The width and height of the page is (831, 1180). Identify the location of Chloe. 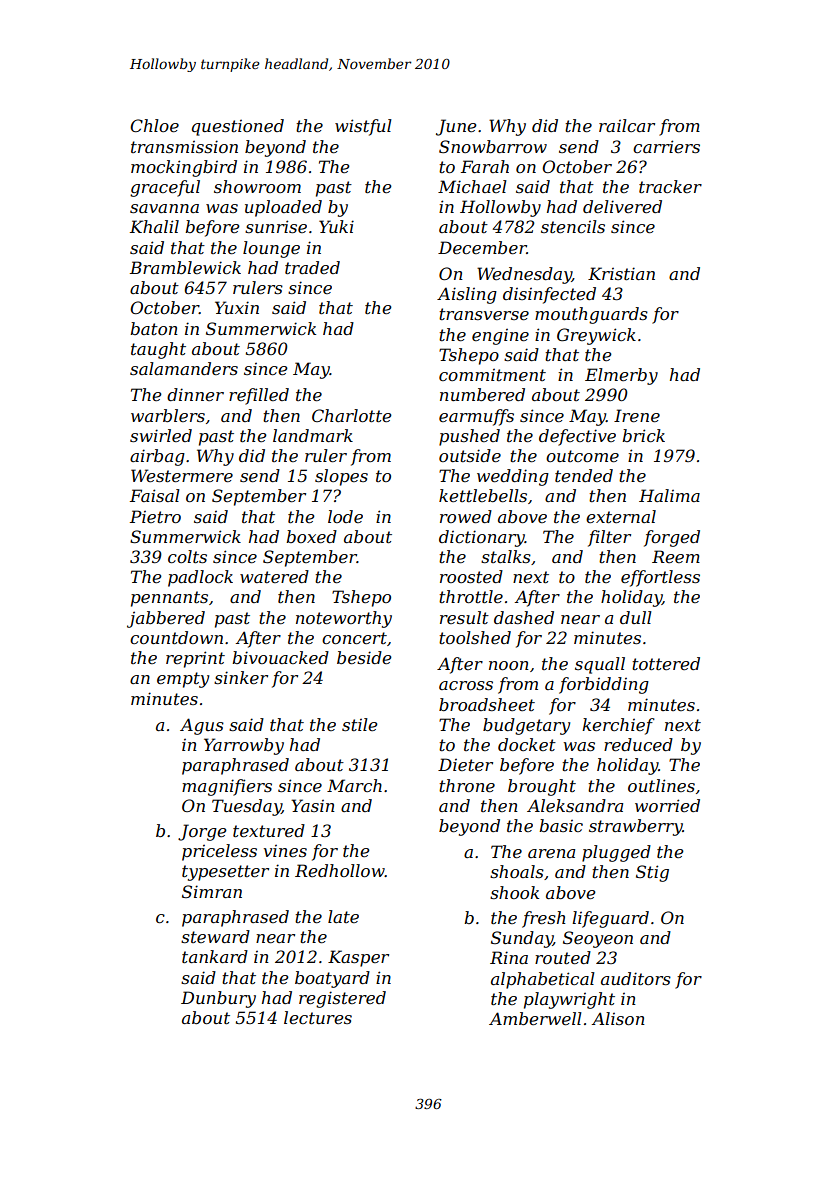
(154, 125).
